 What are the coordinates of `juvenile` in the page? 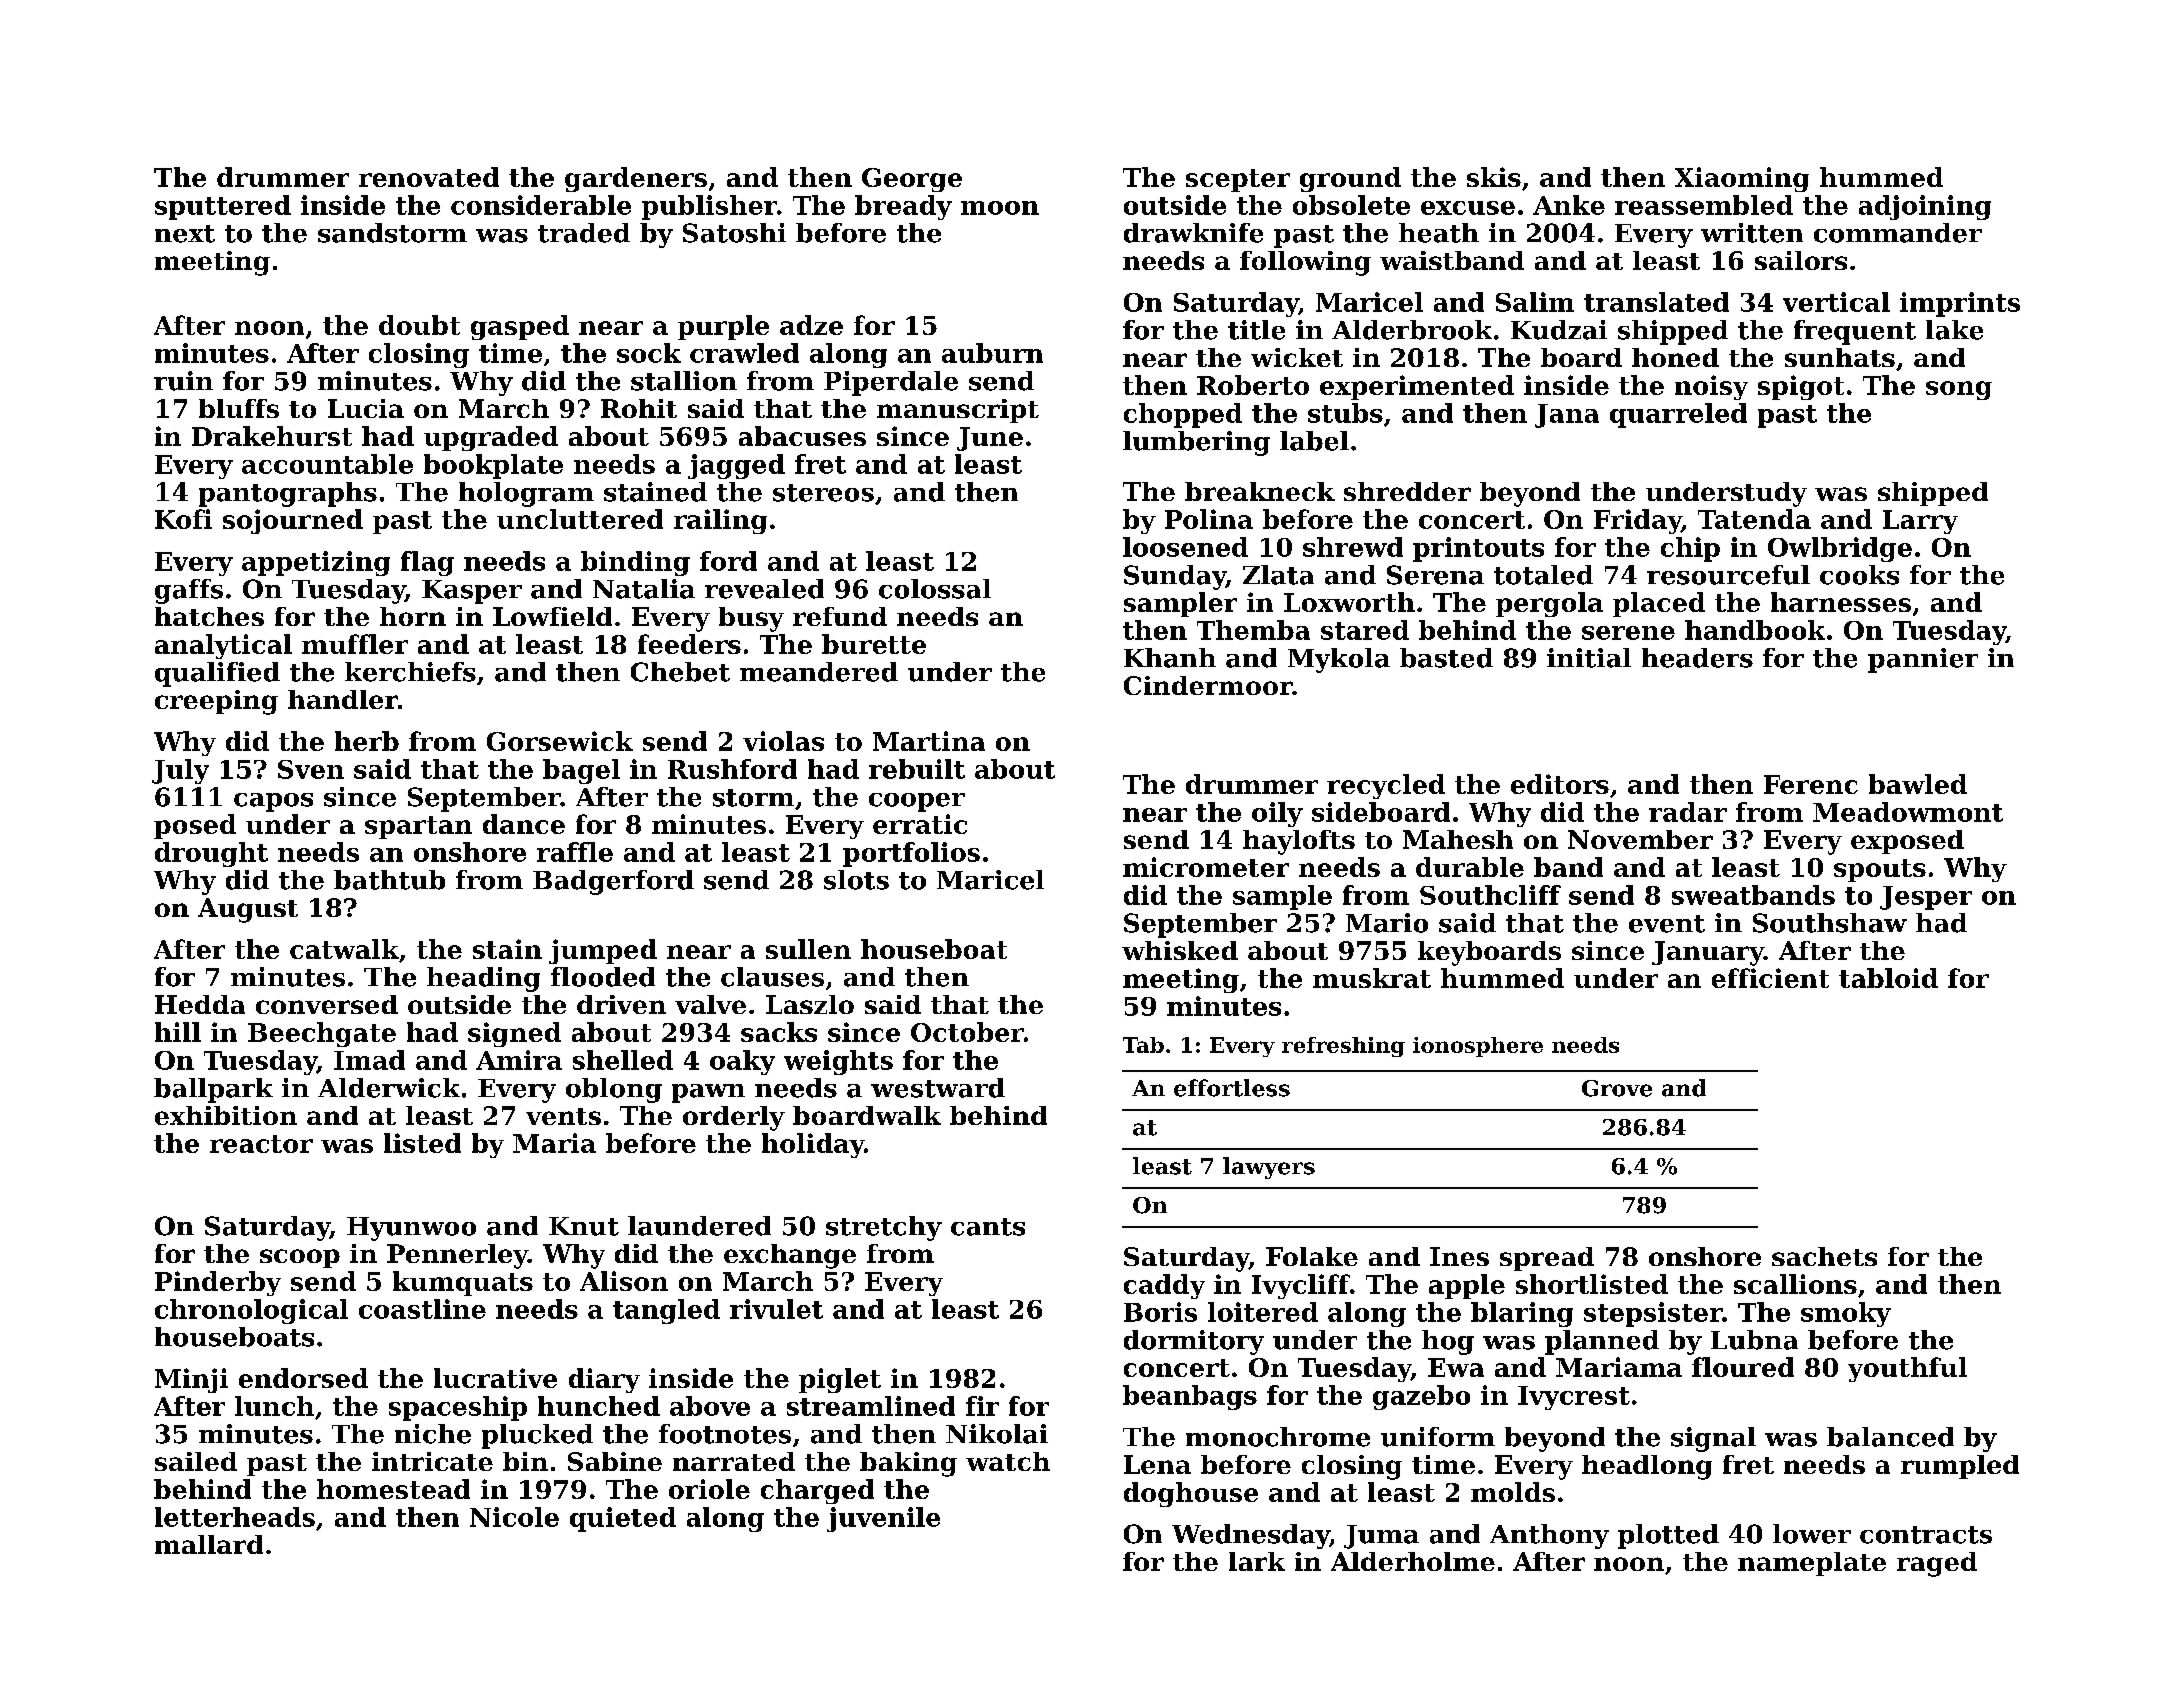 It's located at (883, 1519).
